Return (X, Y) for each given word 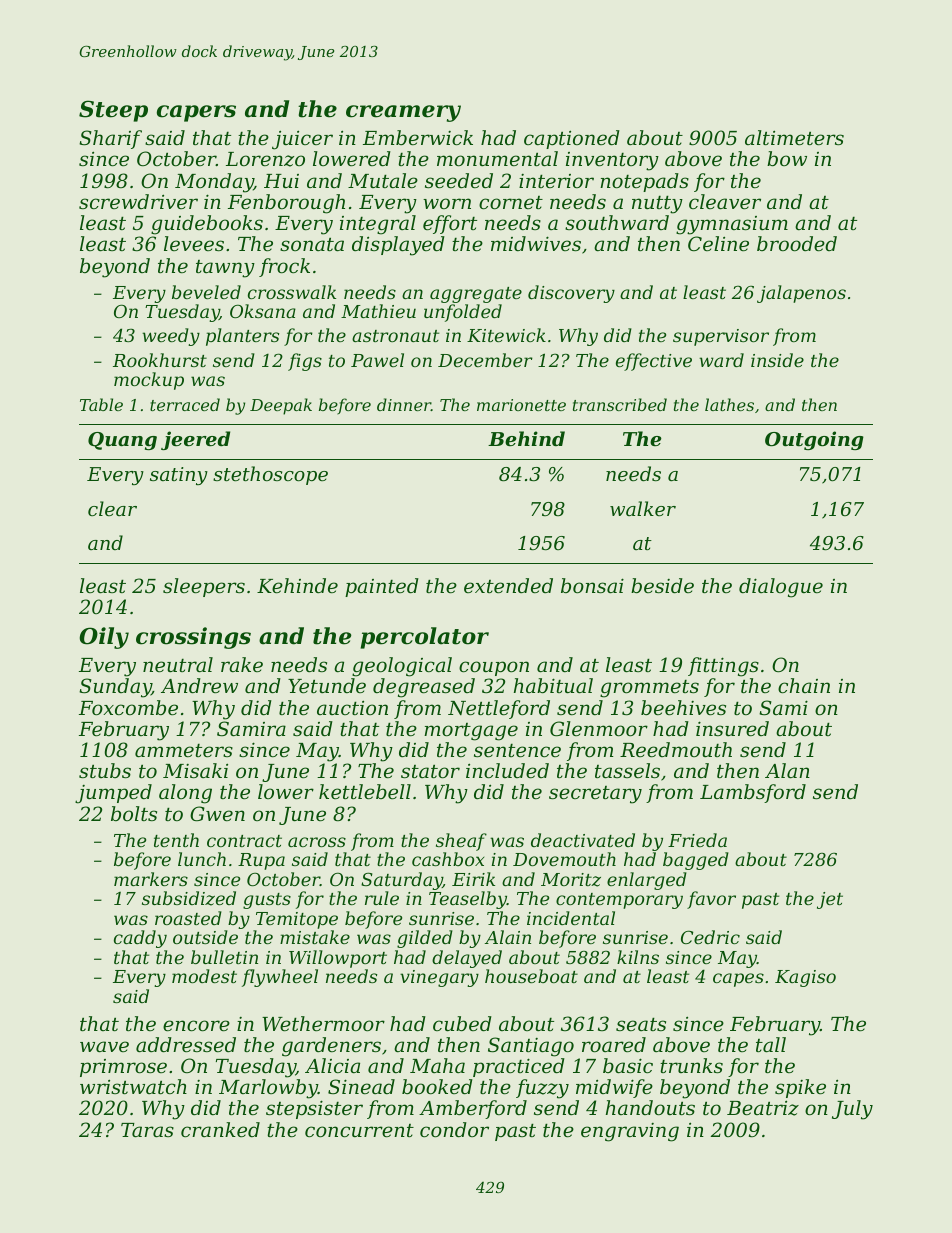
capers (196, 113)
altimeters (794, 137)
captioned (572, 139)
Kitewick (506, 335)
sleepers (204, 587)
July (852, 1110)
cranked (220, 1129)
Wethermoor (323, 1023)
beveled (206, 292)
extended (508, 585)
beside (662, 585)
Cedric (710, 937)
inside (777, 360)
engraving (630, 1132)
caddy (140, 939)
